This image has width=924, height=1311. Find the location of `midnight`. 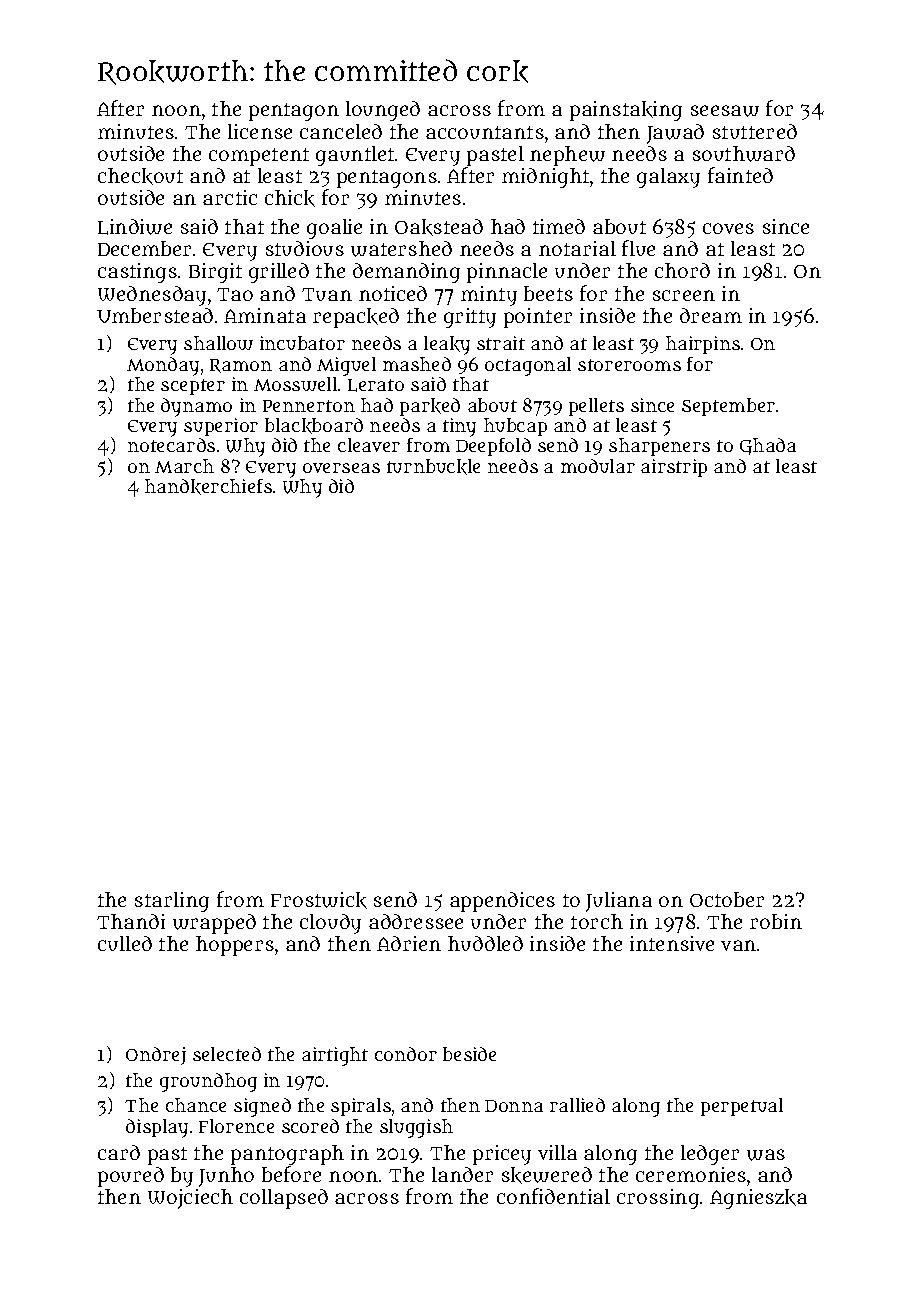

midnight is located at coordinates (545, 178).
